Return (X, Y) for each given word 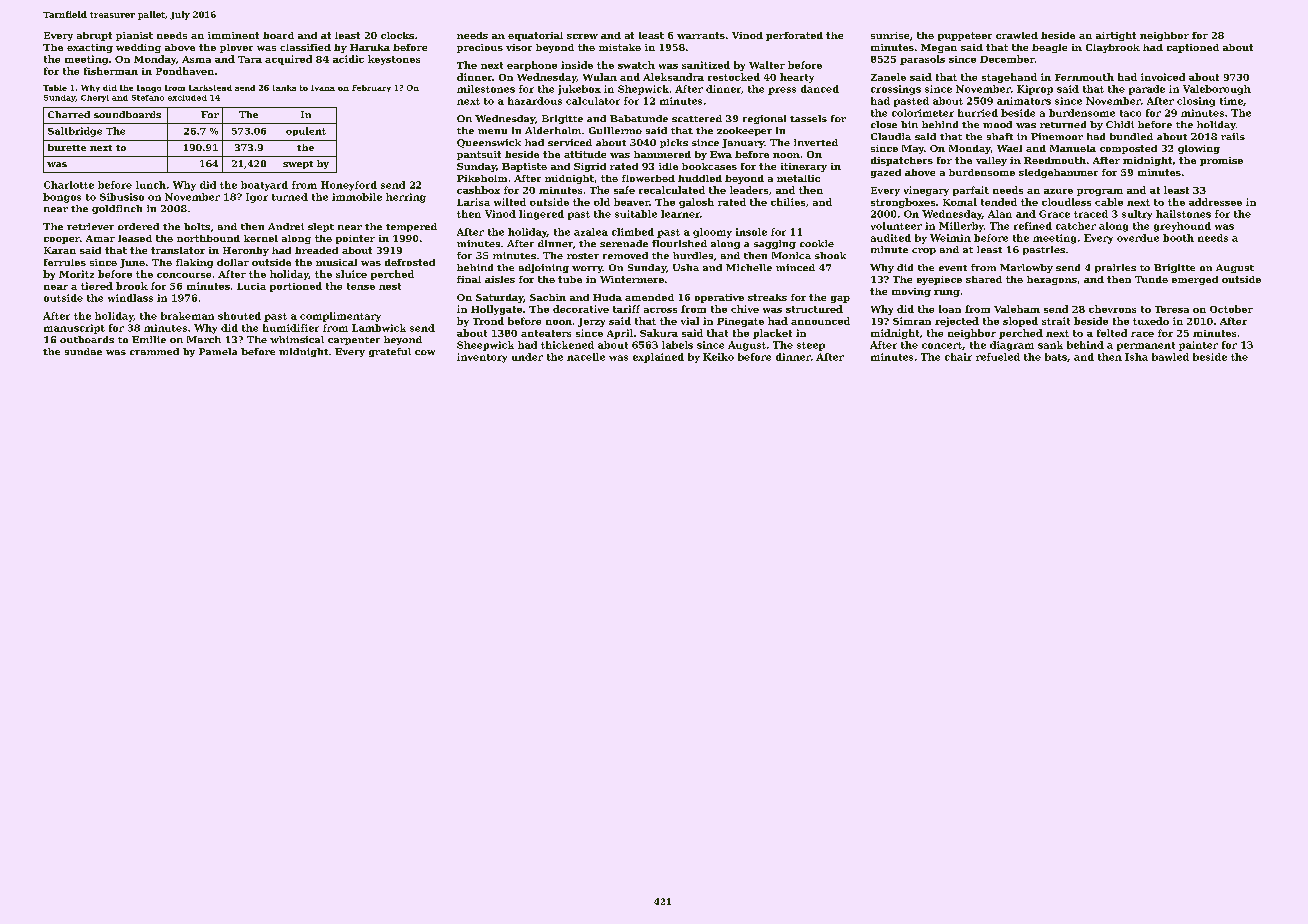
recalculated (672, 190)
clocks (397, 35)
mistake (620, 47)
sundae (83, 351)
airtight (1116, 36)
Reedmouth (1055, 160)
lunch (151, 185)
